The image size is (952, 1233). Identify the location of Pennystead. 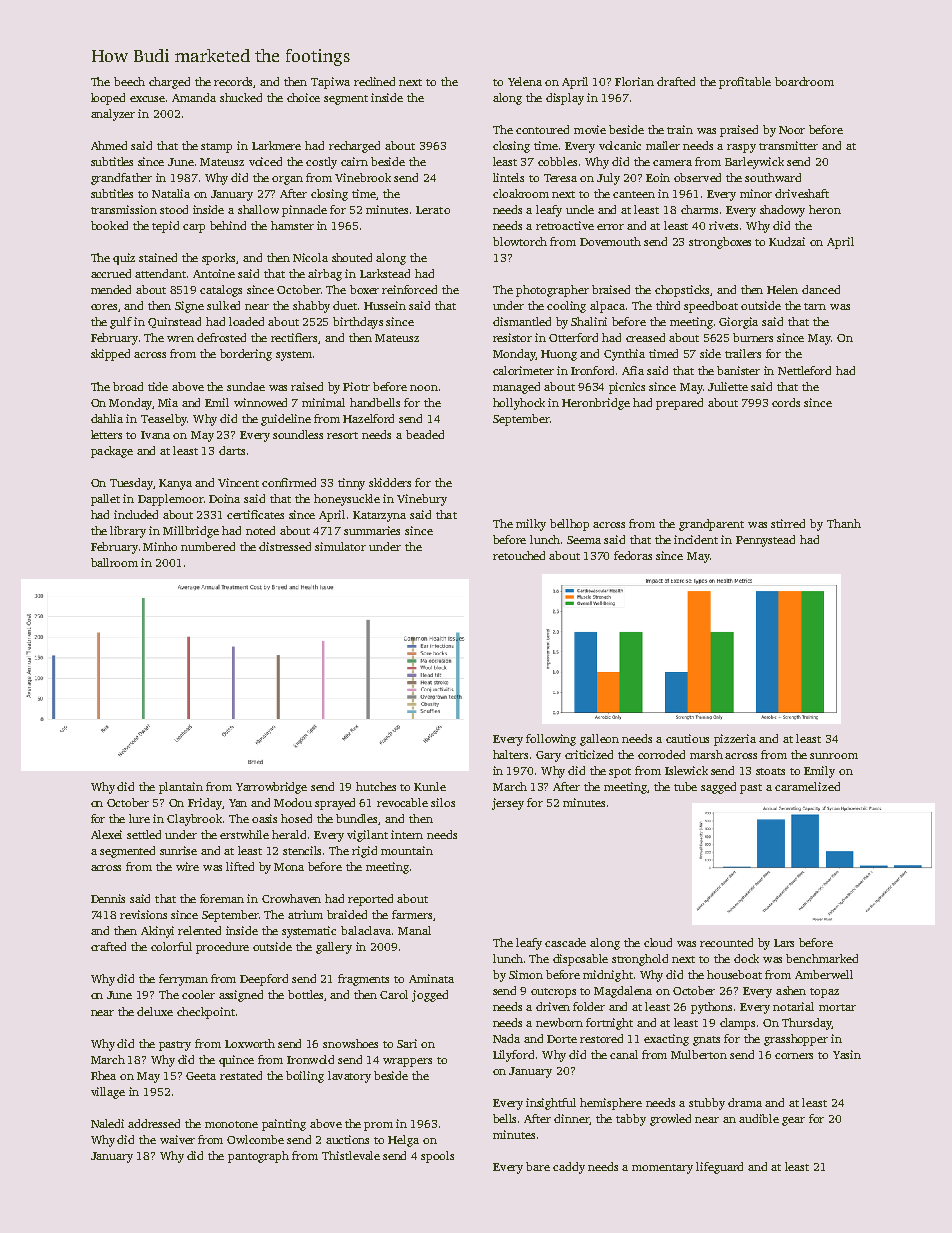
(765, 541).
